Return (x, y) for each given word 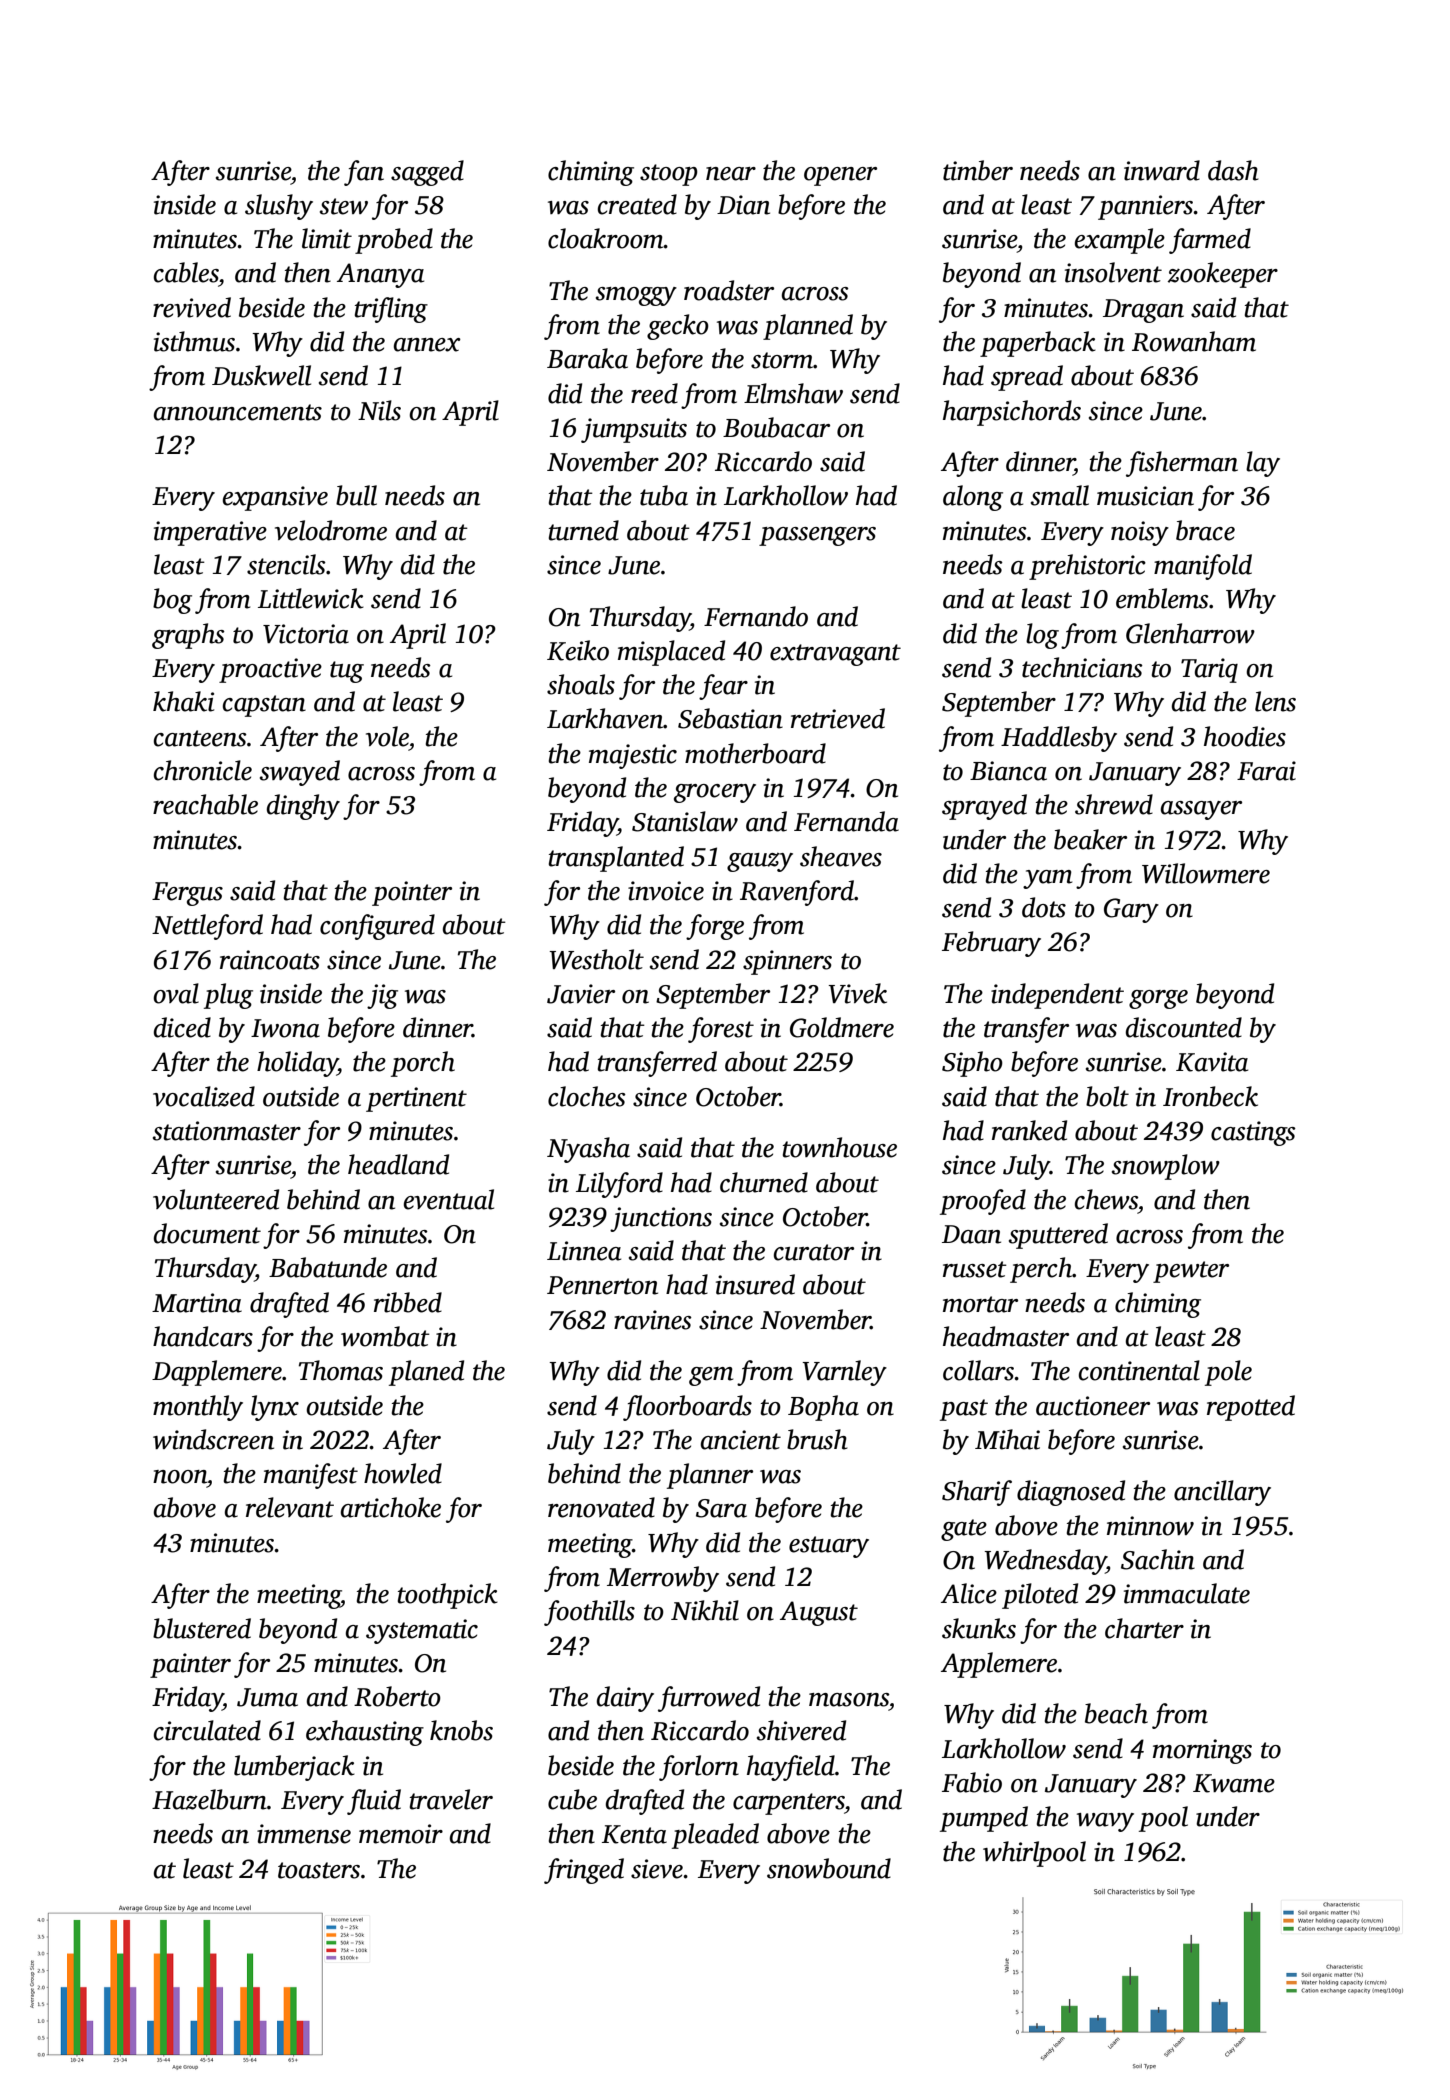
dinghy (303, 807)
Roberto (397, 1696)
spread (1027, 378)
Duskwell (261, 375)
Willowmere (1206, 873)
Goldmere (842, 1027)
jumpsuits (634, 430)
